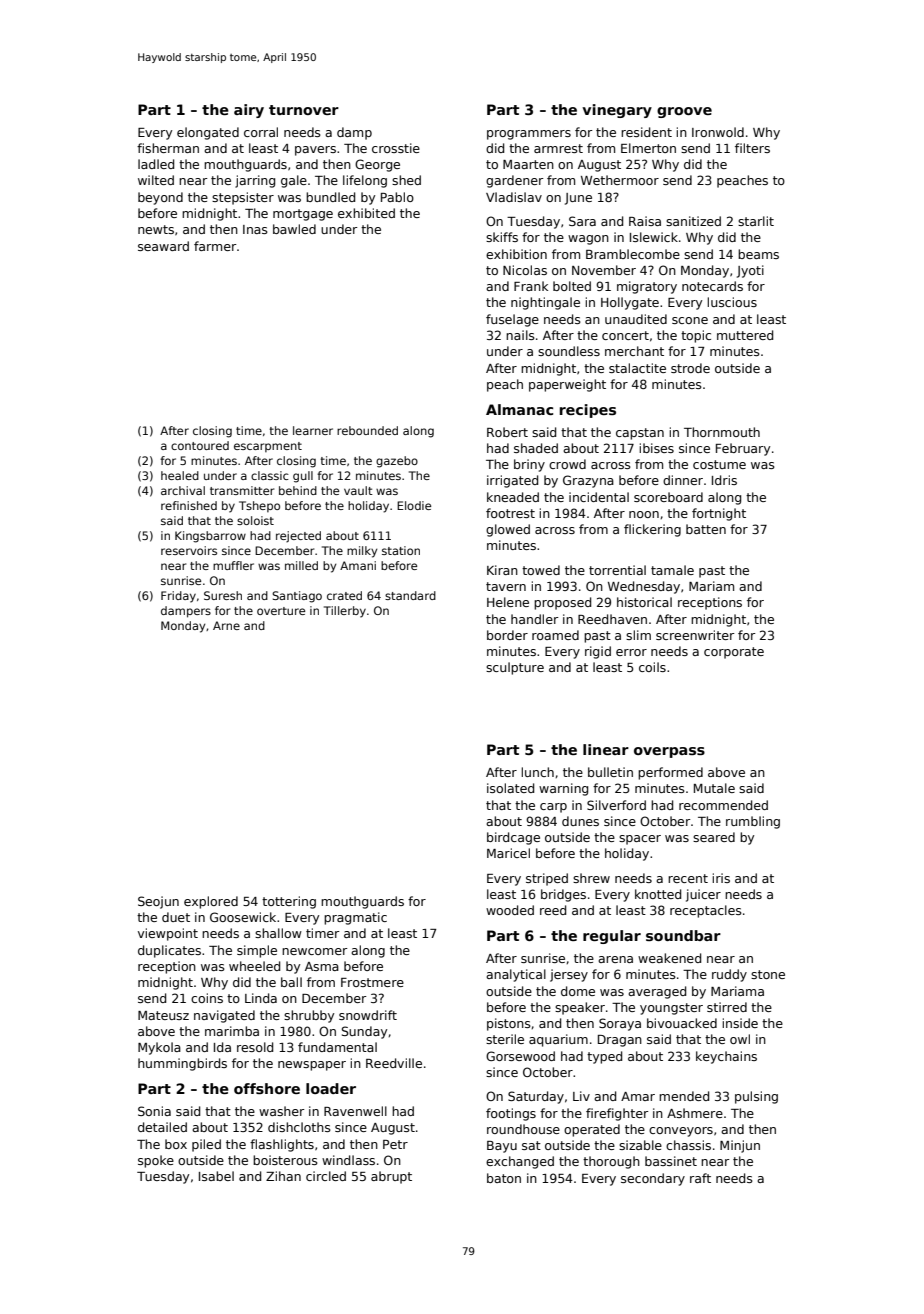 This screenshot has height=1314, width=924. Describe the element at coordinates (178, 597) in the screenshot. I see `Friday` at that location.
